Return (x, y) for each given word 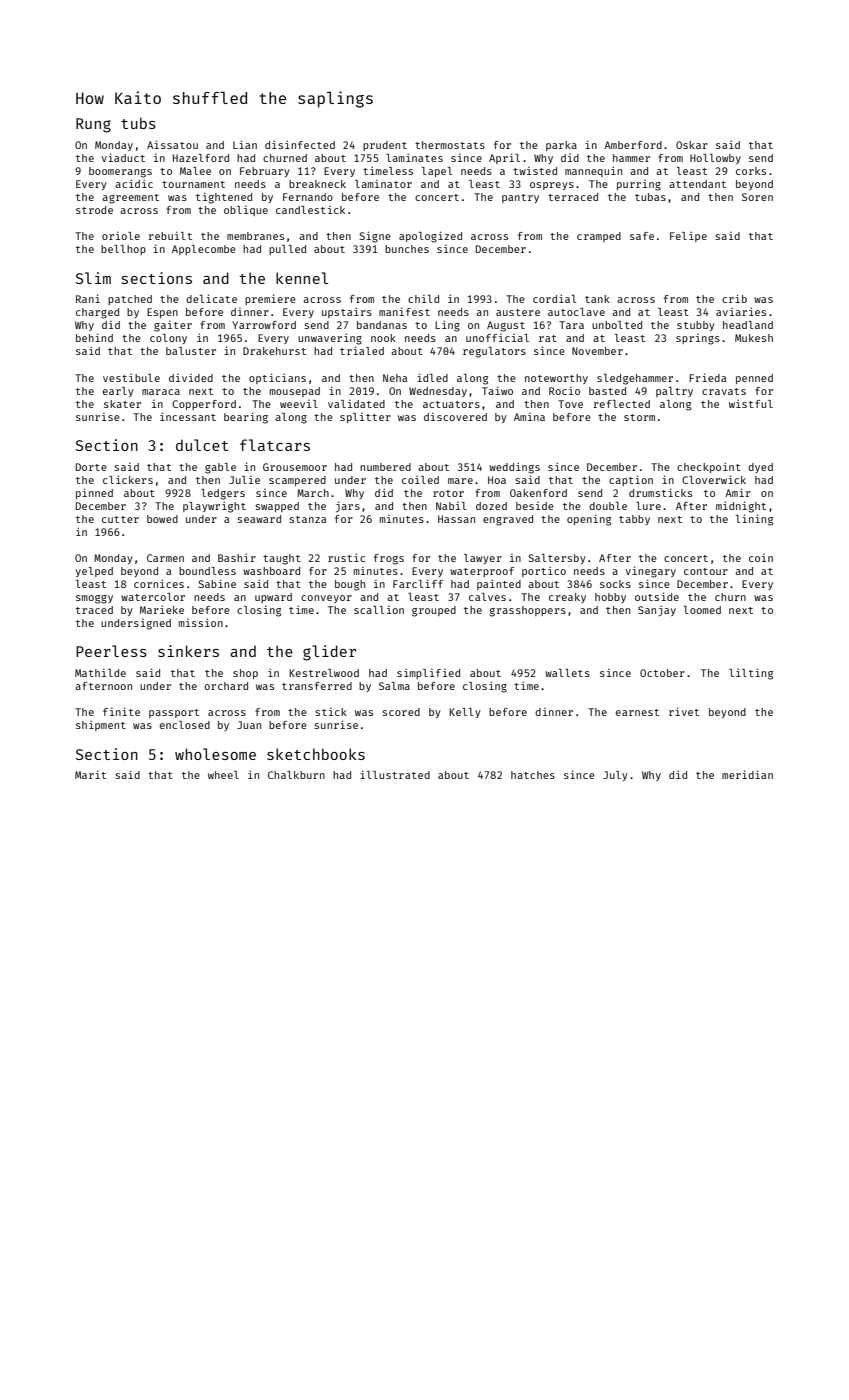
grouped (434, 611)
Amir (738, 492)
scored (401, 712)
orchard (226, 686)
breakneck (317, 184)
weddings (514, 468)
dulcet (202, 445)
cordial (555, 298)
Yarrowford (264, 325)
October (662, 673)
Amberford (633, 145)
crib (734, 298)
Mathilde (100, 673)
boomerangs (120, 172)
